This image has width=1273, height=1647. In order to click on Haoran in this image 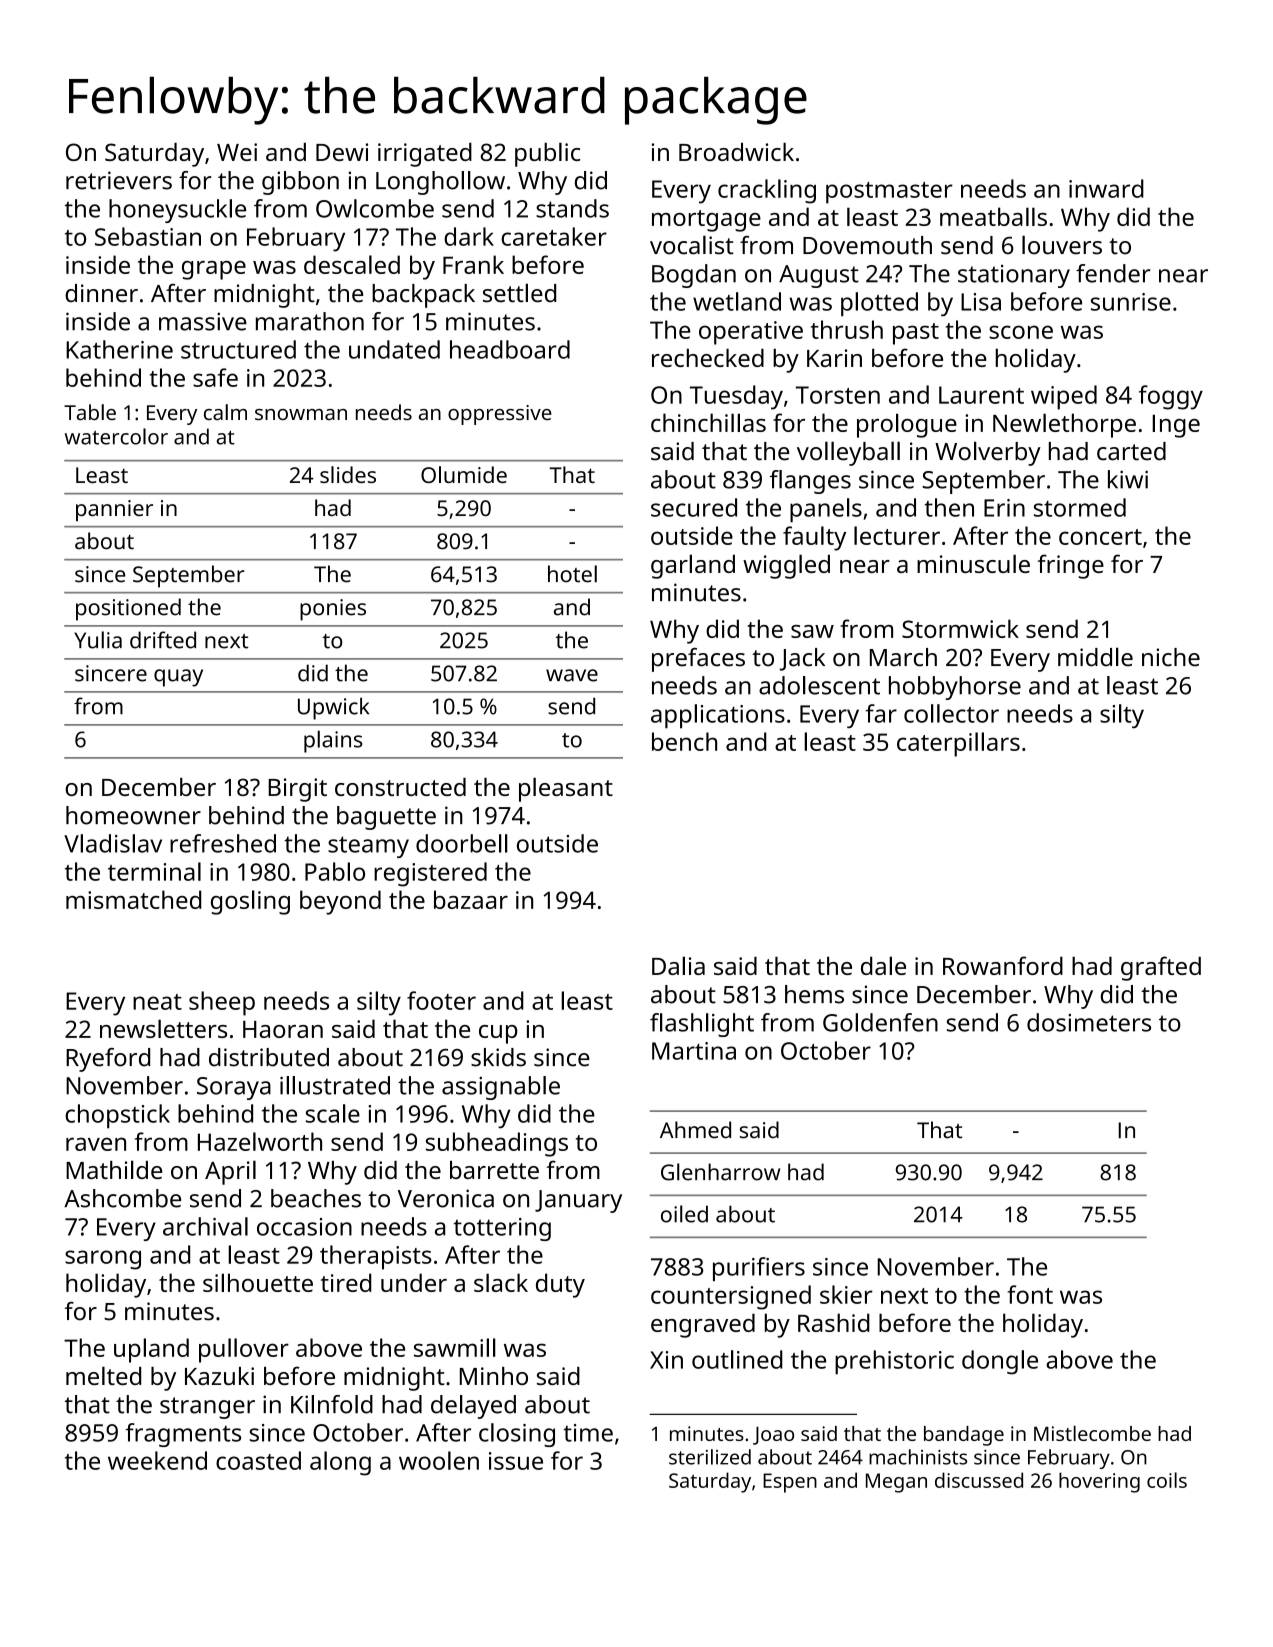, I will do `click(283, 1029)`.
